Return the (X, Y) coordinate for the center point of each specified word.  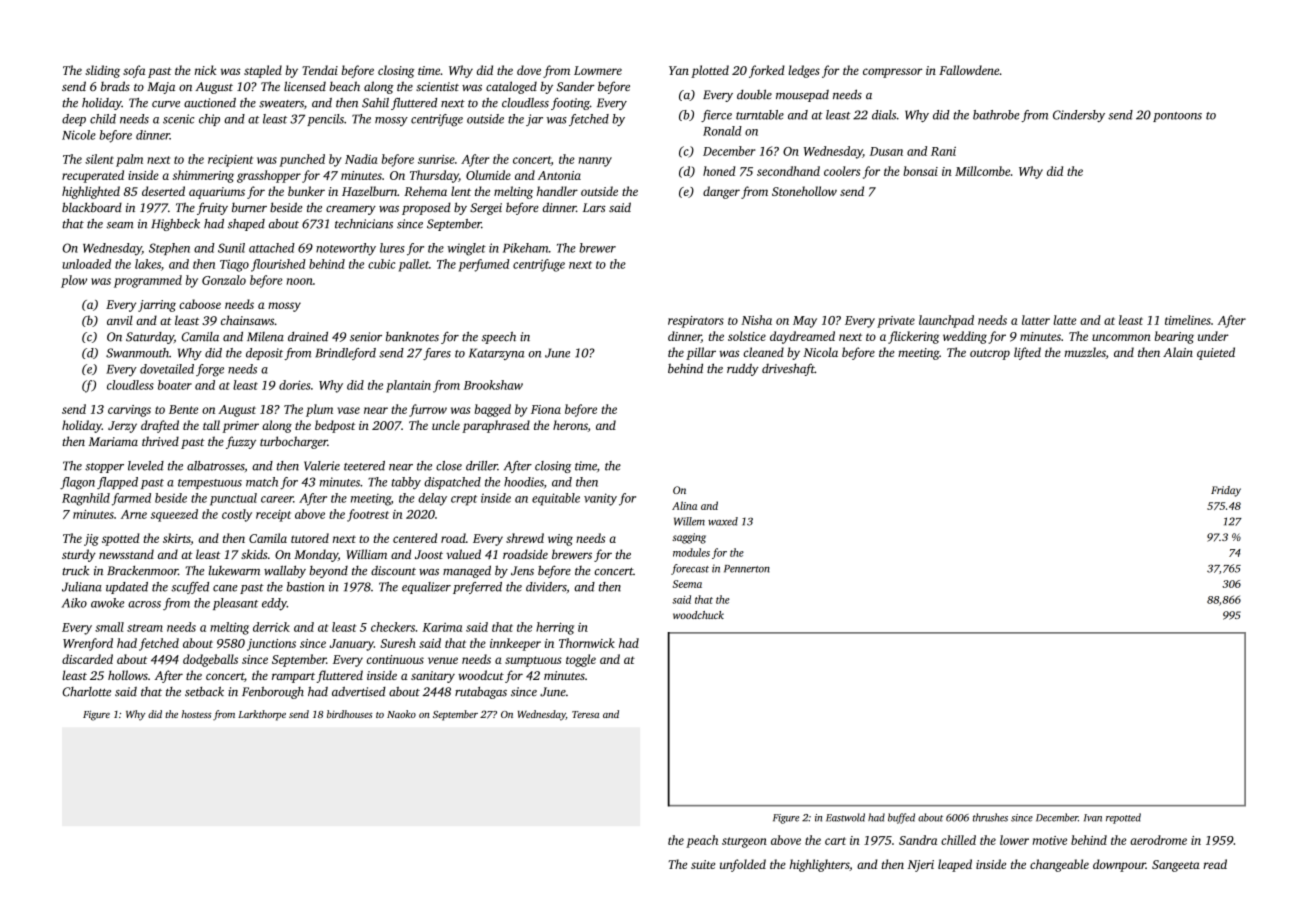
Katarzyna (496, 354)
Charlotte (86, 692)
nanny (595, 162)
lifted (1027, 353)
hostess (196, 714)
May (805, 322)
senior (366, 337)
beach (345, 86)
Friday (1226, 491)
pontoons (1177, 117)
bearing (1174, 337)
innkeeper (515, 644)
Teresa (585, 714)
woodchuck (698, 615)
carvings (129, 411)
